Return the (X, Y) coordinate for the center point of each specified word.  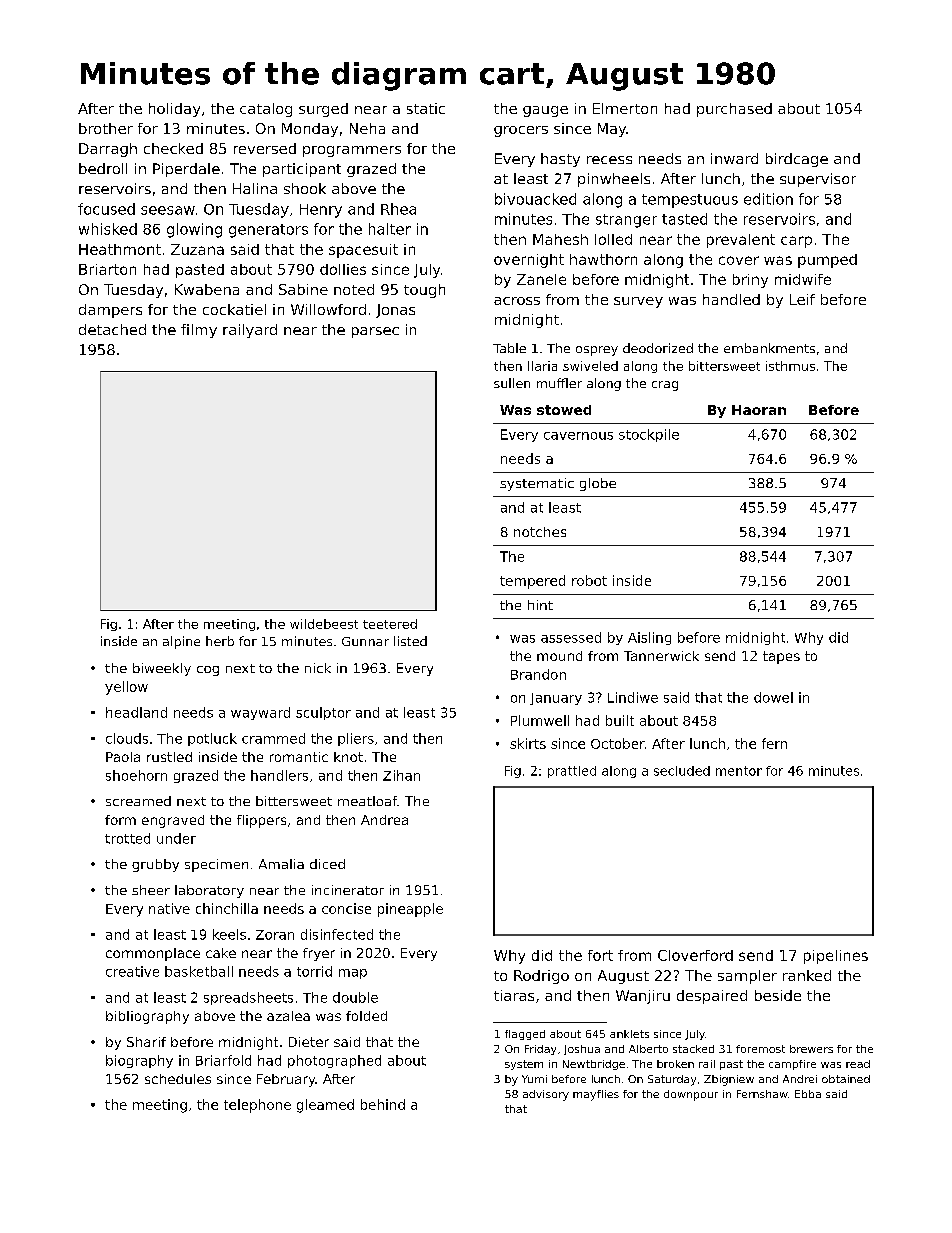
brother (106, 128)
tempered (532, 582)
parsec (375, 332)
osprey (597, 351)
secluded (682, 771)
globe (598, 484)
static (426, 108)
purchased (734, 110)
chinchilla (227, 908)
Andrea (384, 820)
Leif (802, 299)
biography (139, 1061)
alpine (181, 642)
